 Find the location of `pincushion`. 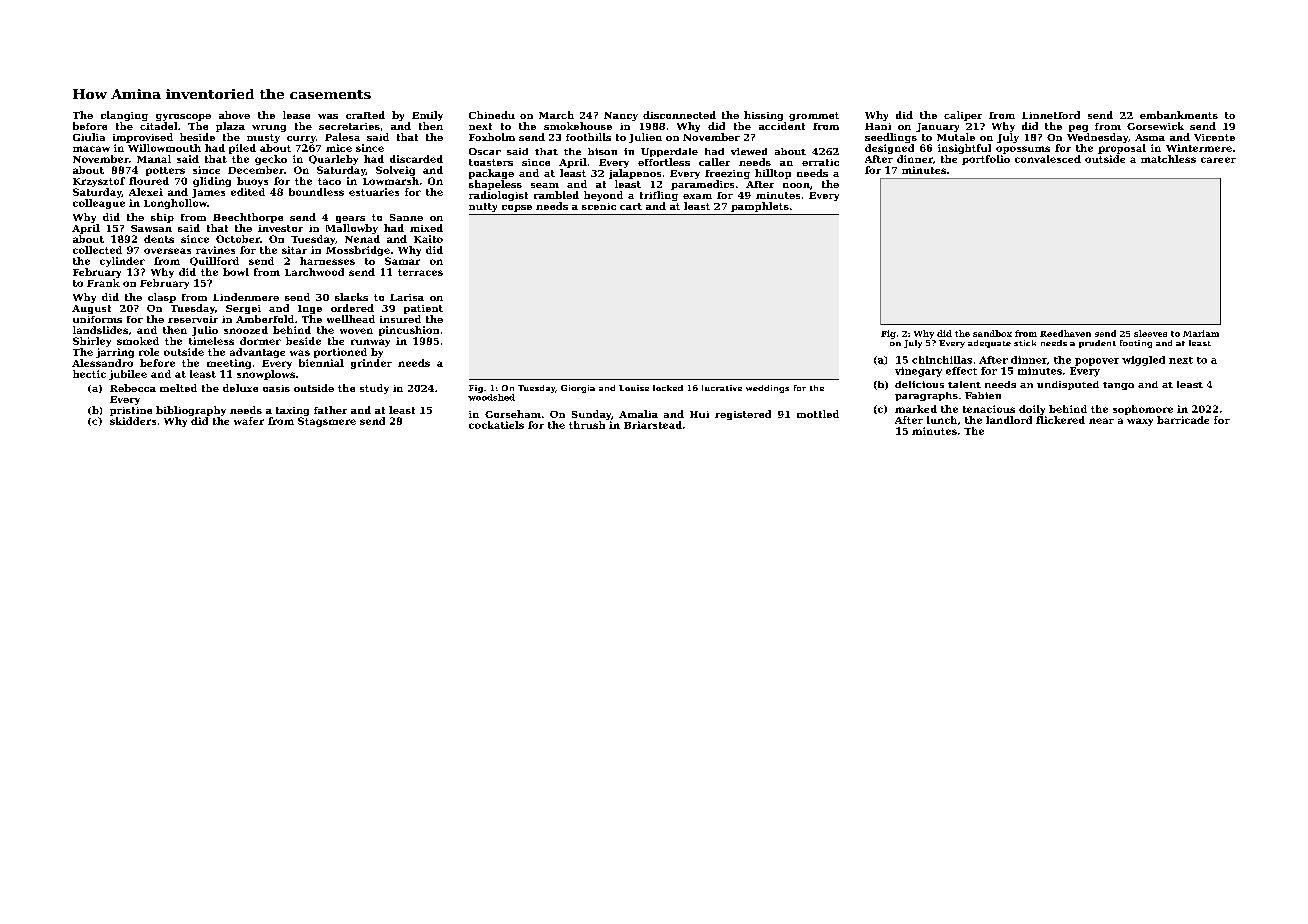

pincushion is located at coordinates (409, 331).
